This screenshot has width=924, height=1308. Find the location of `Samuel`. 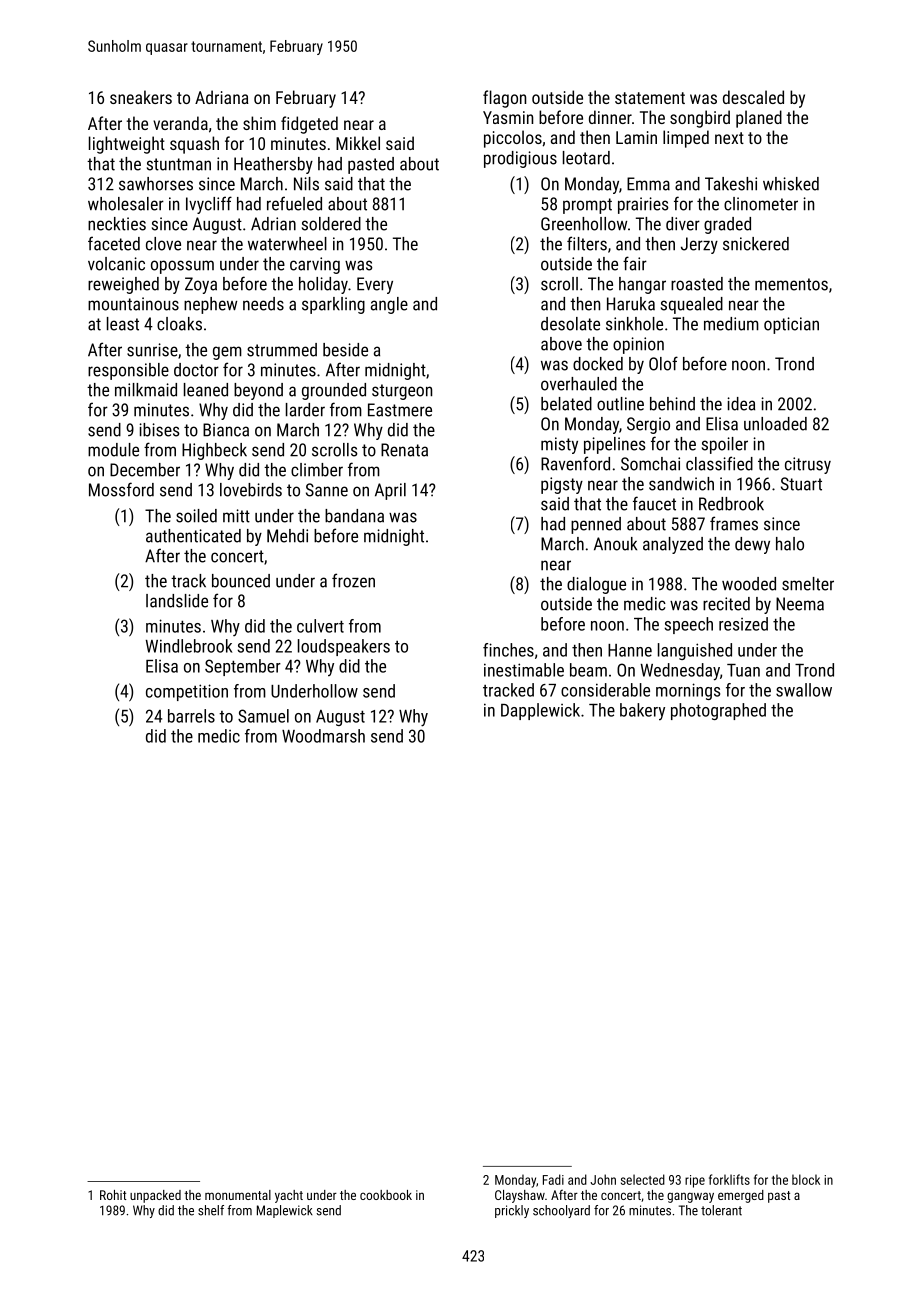

Samuel is located at coordinates (263, 716).
